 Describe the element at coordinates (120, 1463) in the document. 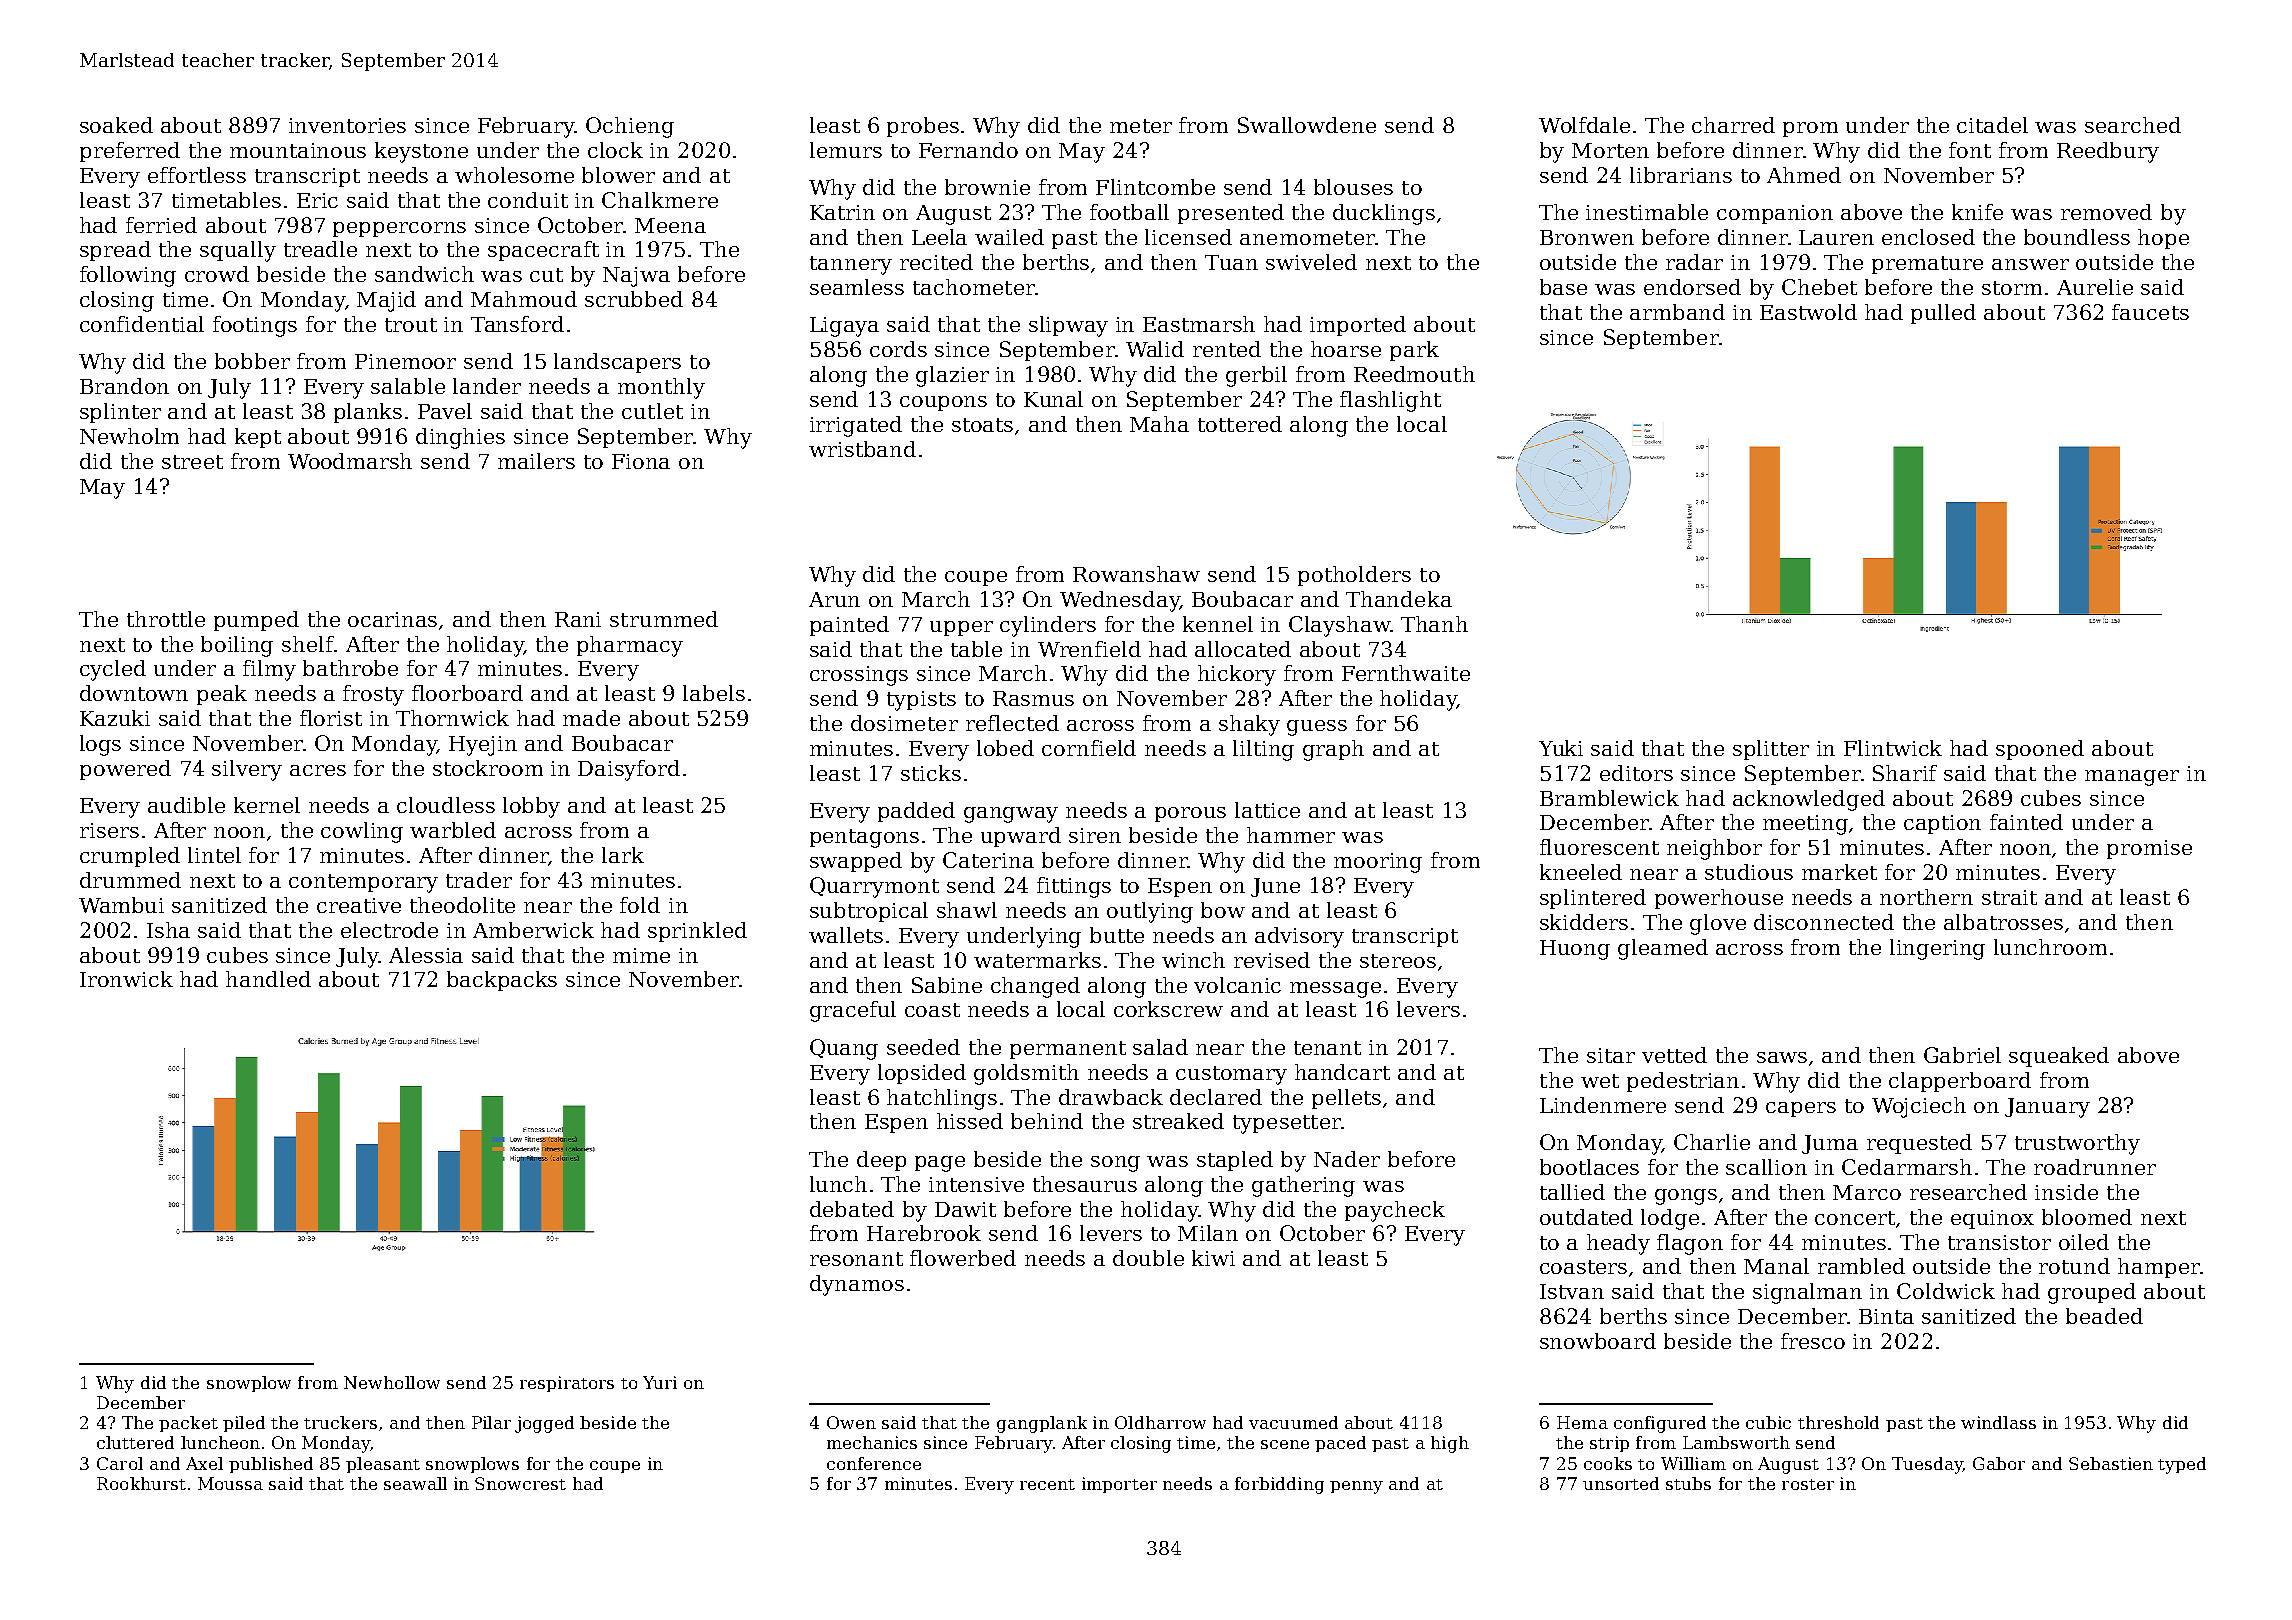

I see `Carol` at that location.
